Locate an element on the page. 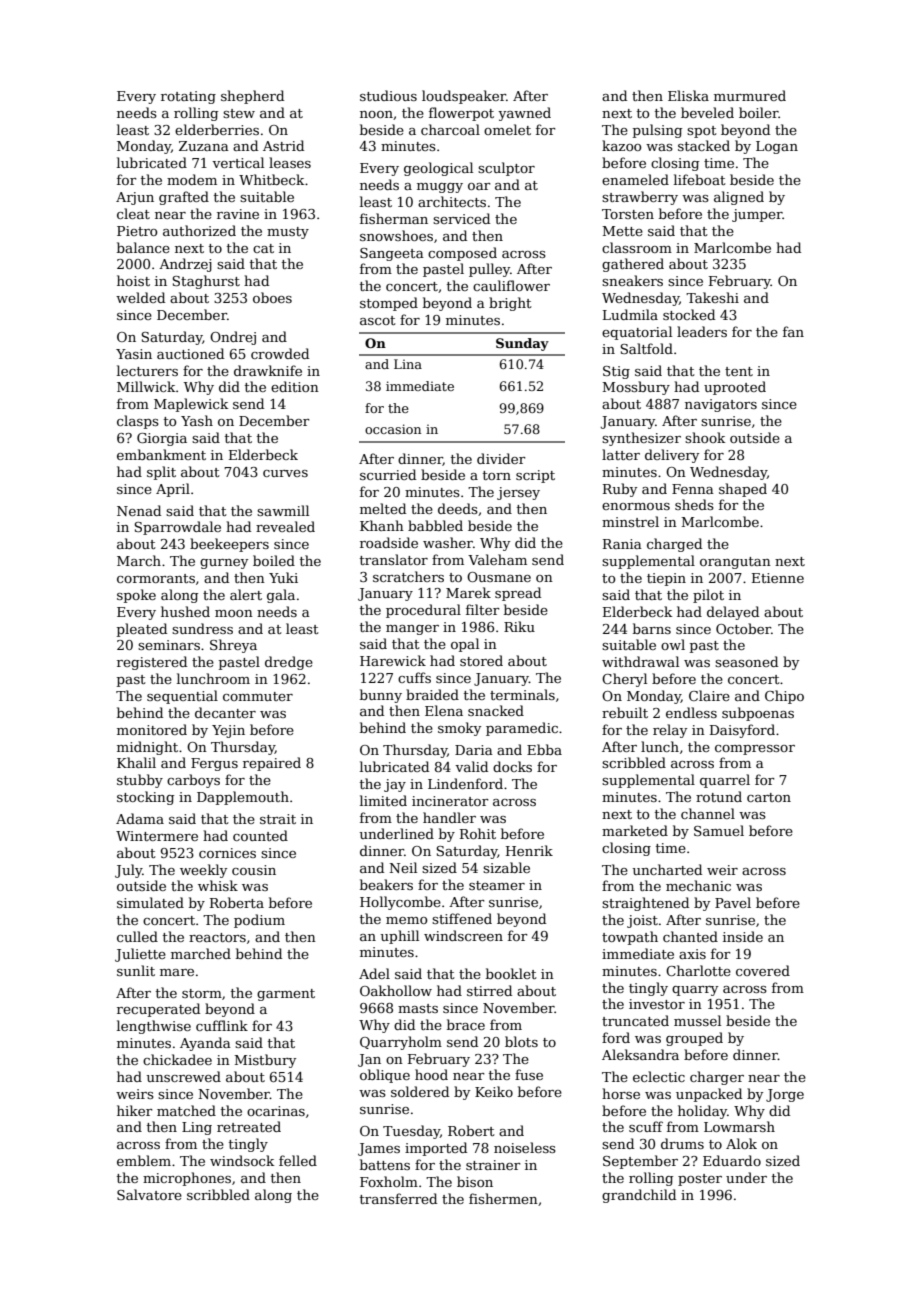  murmured is located at coordinates (750, 95).
